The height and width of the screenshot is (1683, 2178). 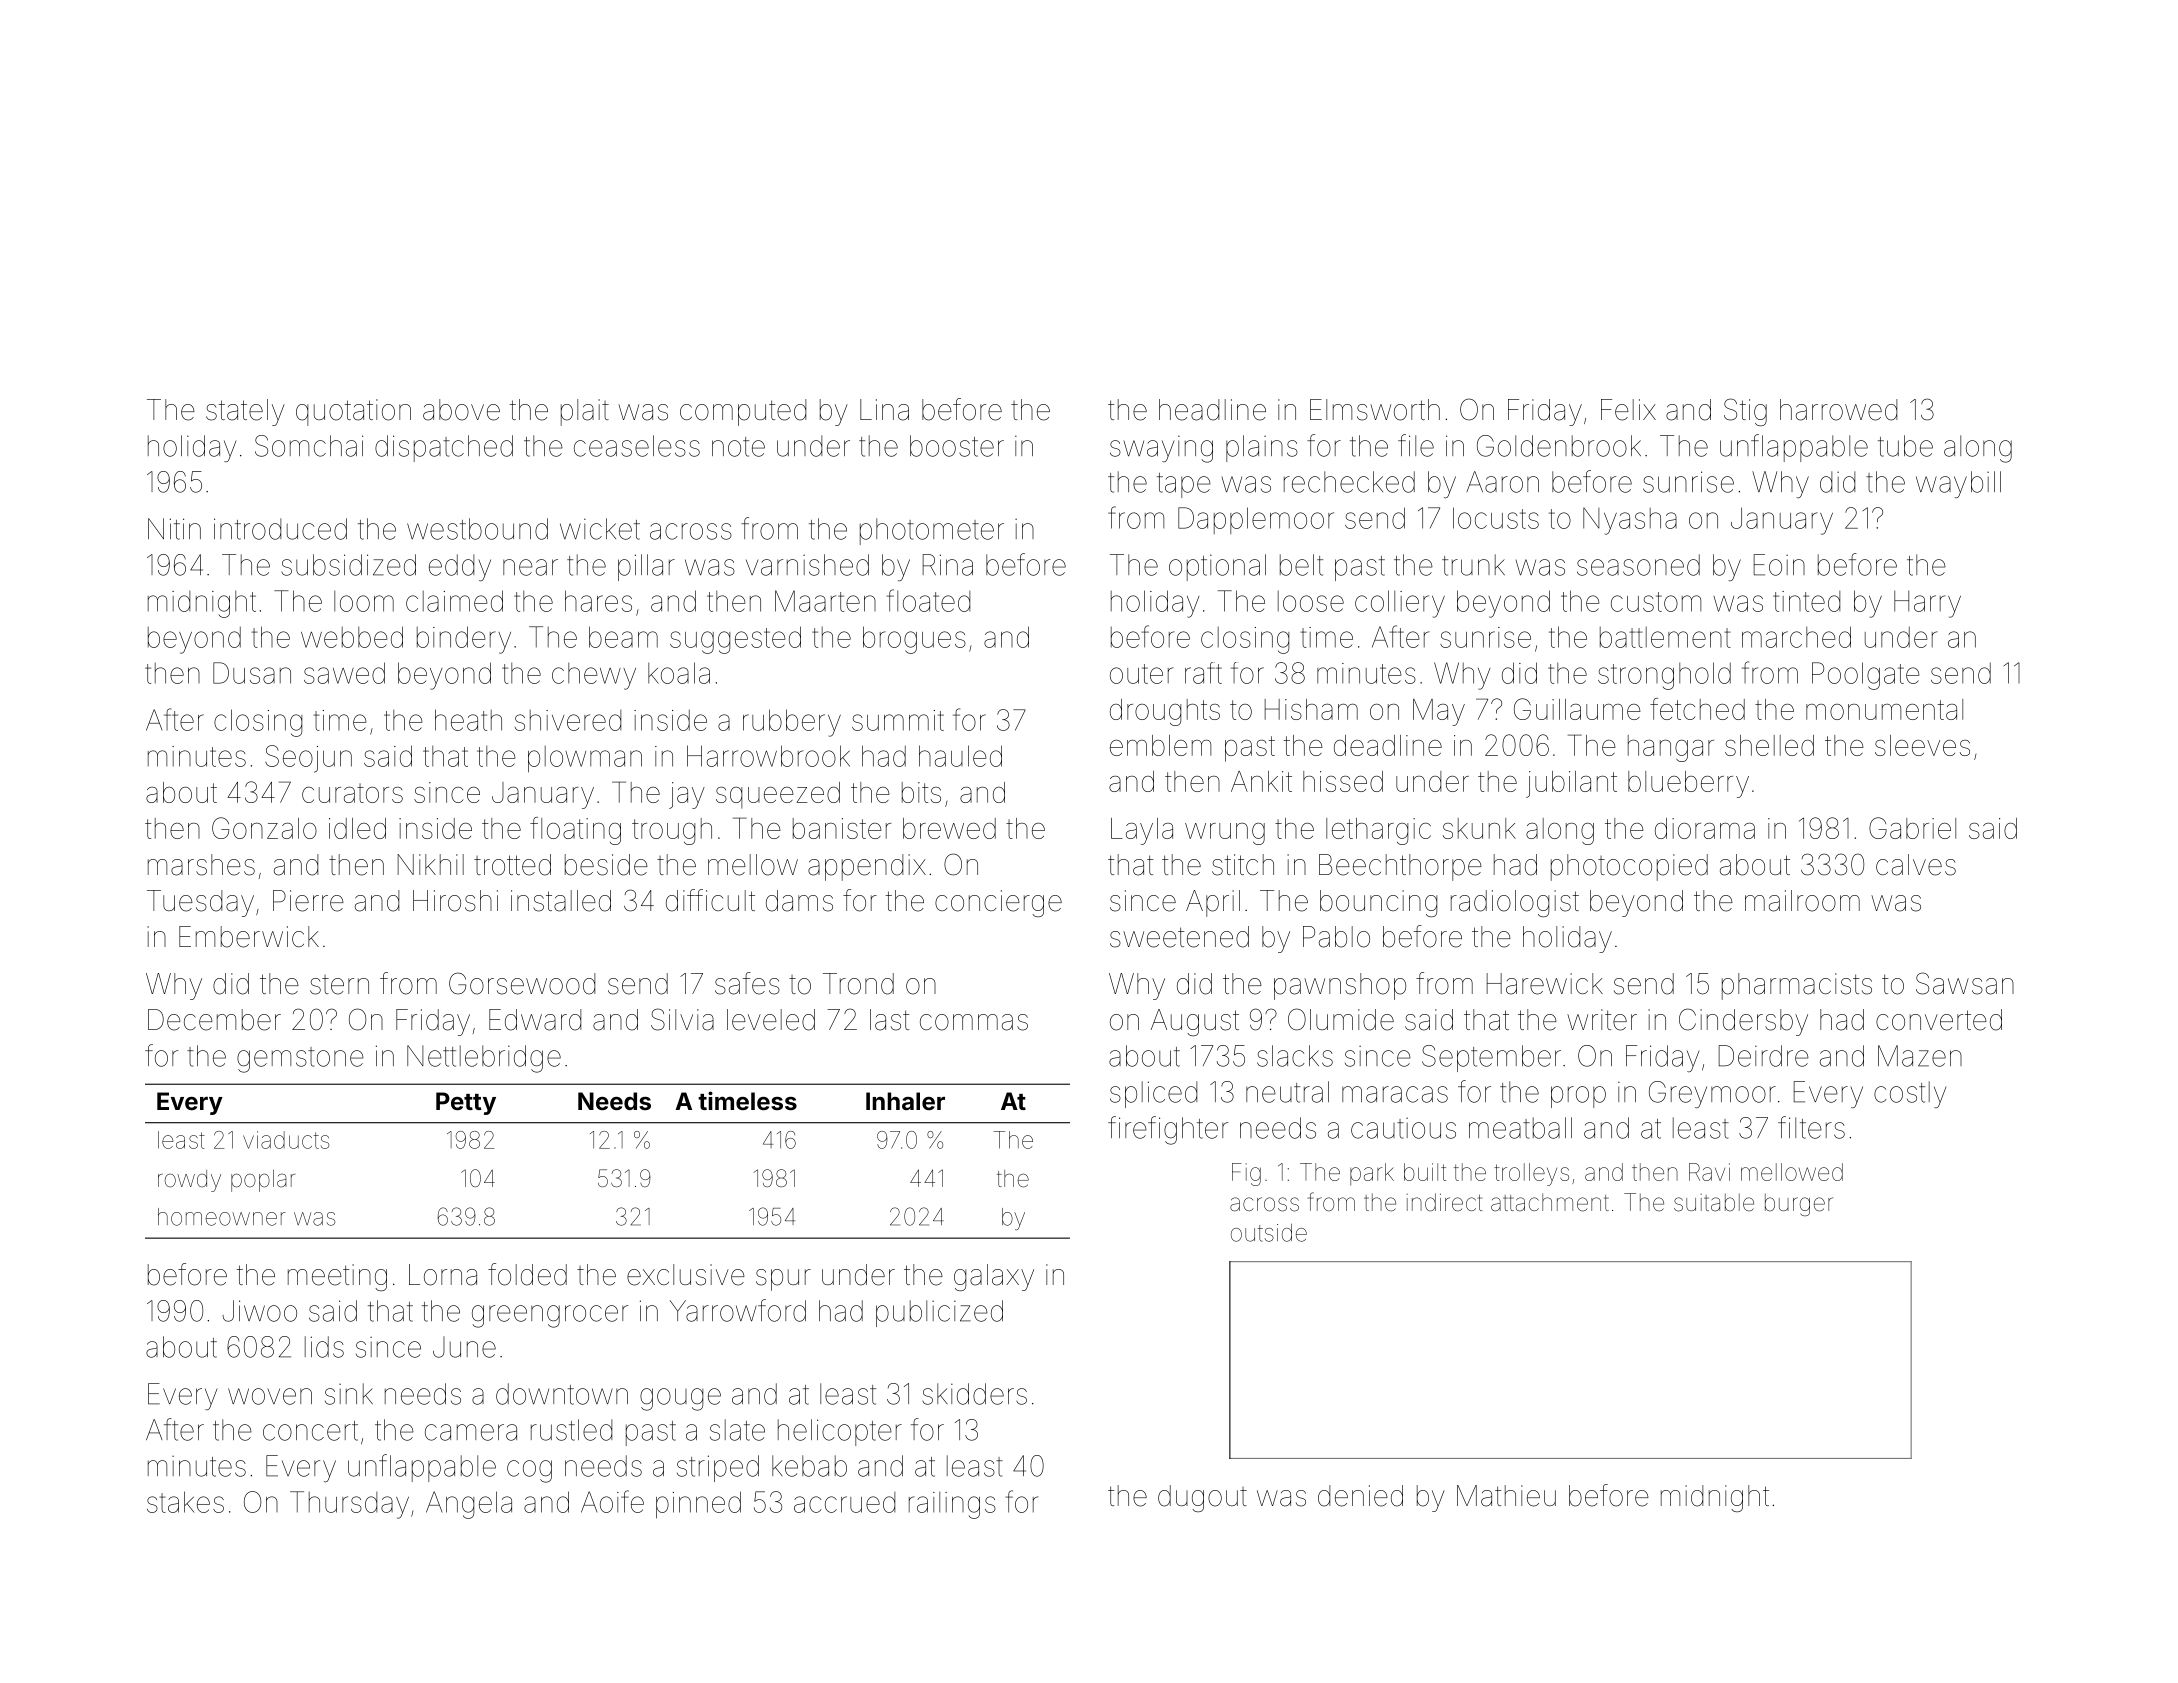 What do you see at coordinates (1769, 745) in the screenshot?
I see `shelled` at bounding box center [1769, 745].
